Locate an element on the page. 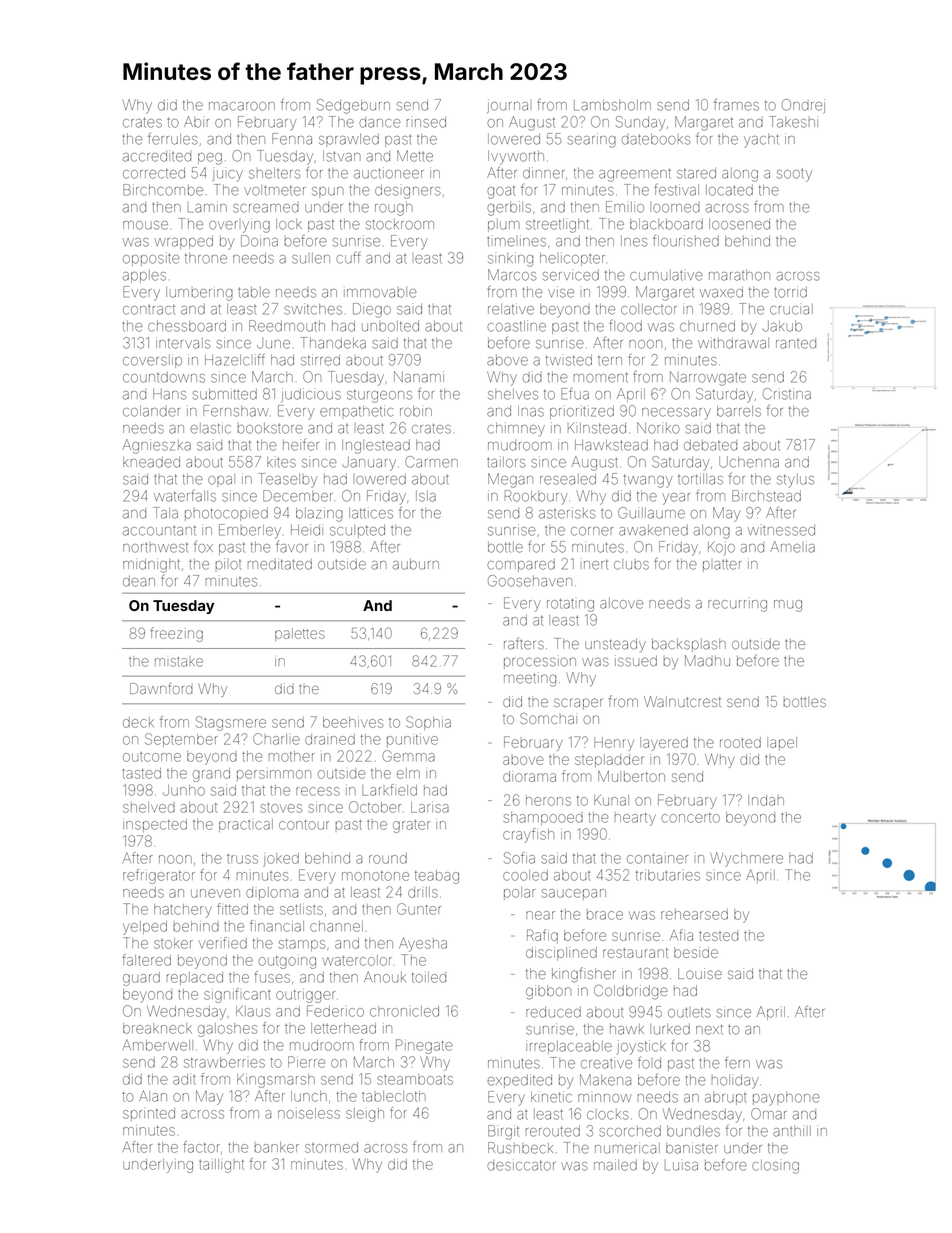  Birgit is located at coordinates (503, 1132).
